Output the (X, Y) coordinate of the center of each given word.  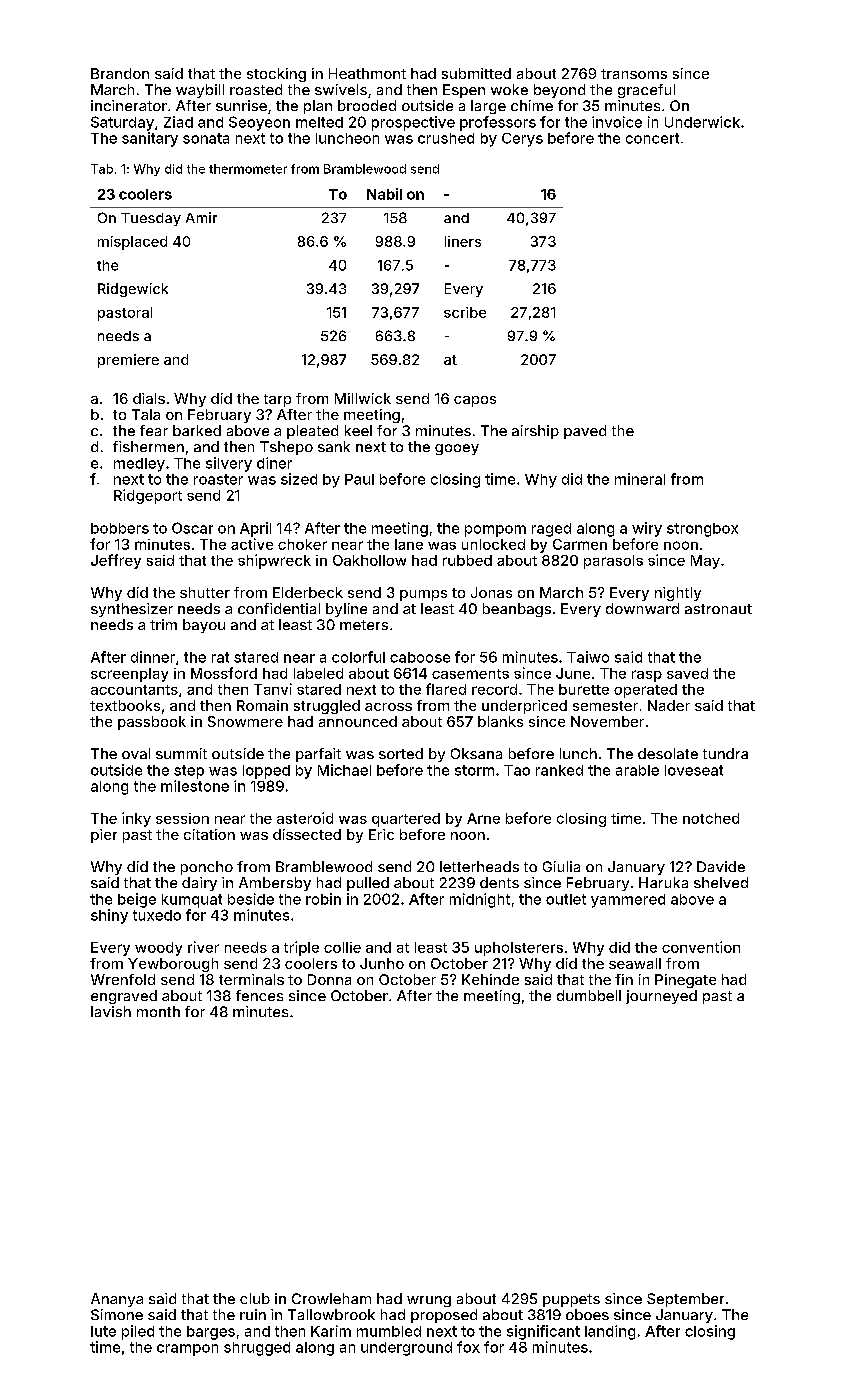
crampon (187, 1350)
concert (652, 138)
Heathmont (367, 73)
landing (610, 1332)
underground (406, 1349)
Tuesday (151, 219)
